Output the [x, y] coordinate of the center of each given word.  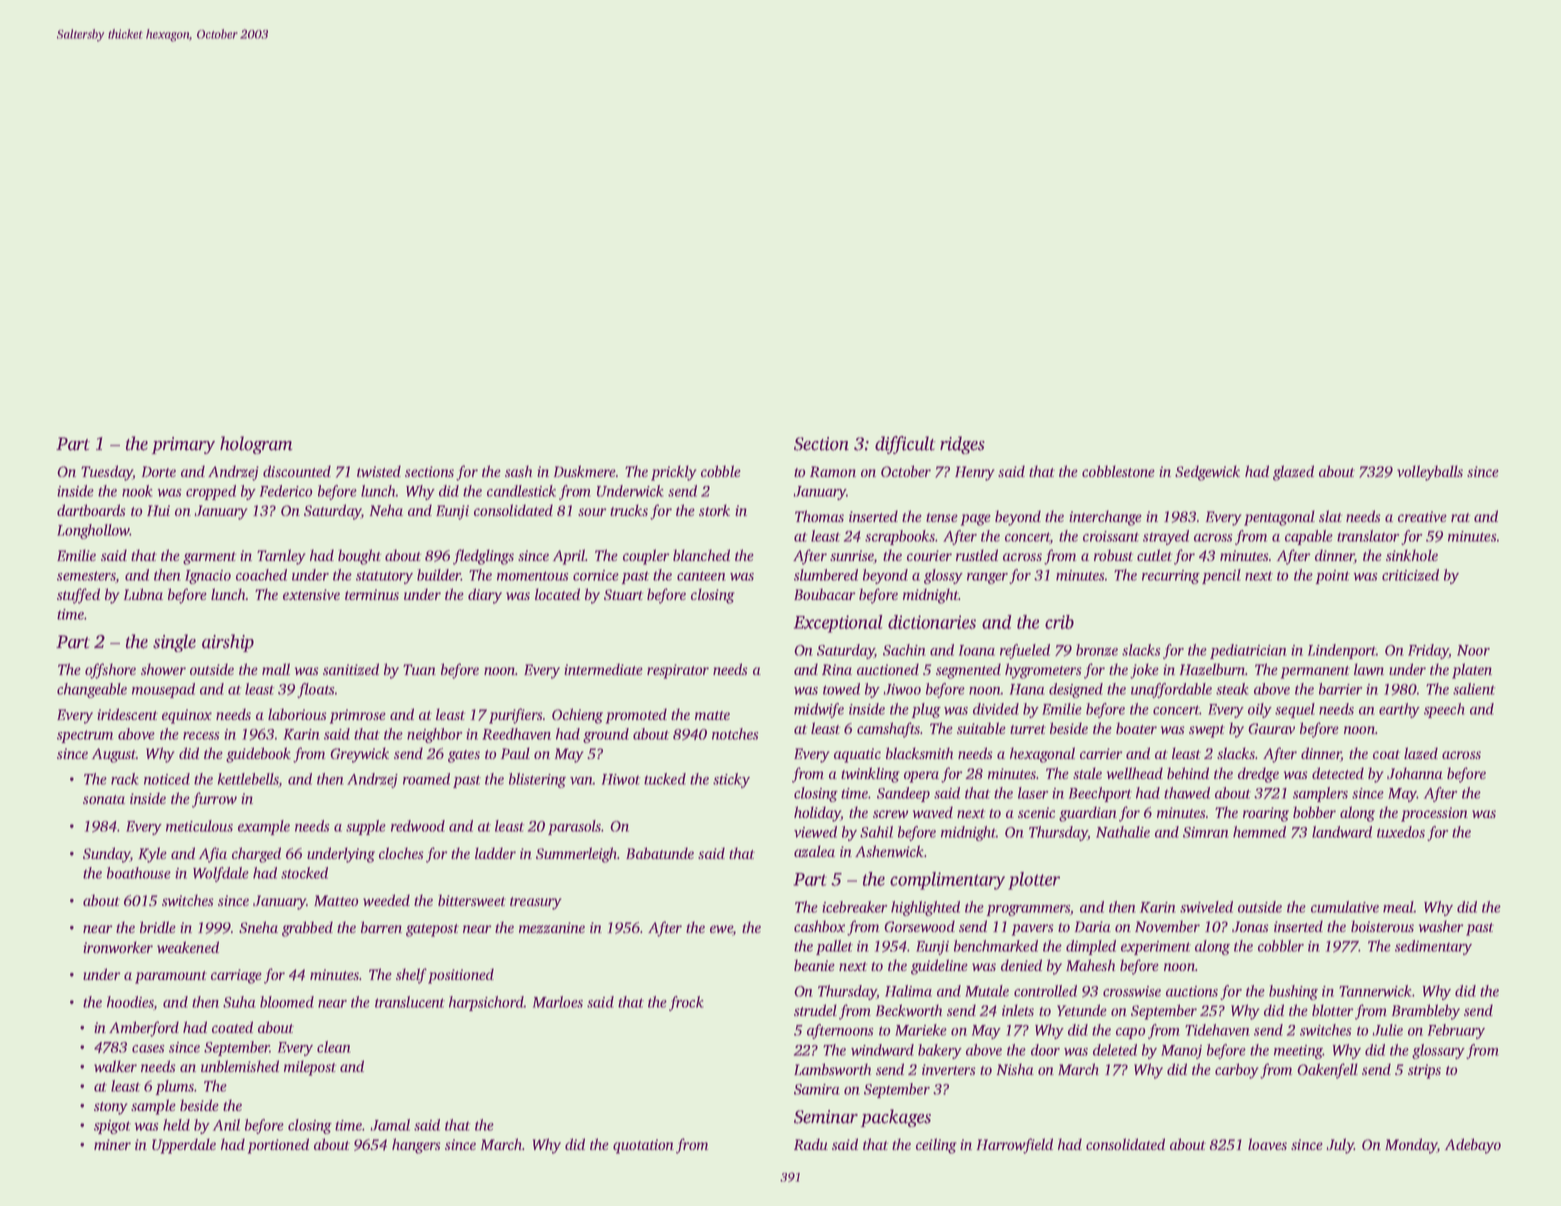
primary [183, 445]
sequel [1295, 710]
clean [334, 1047]
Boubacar [824, 594]
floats [315, 690]
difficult [905, 445]
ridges [962, 445]
